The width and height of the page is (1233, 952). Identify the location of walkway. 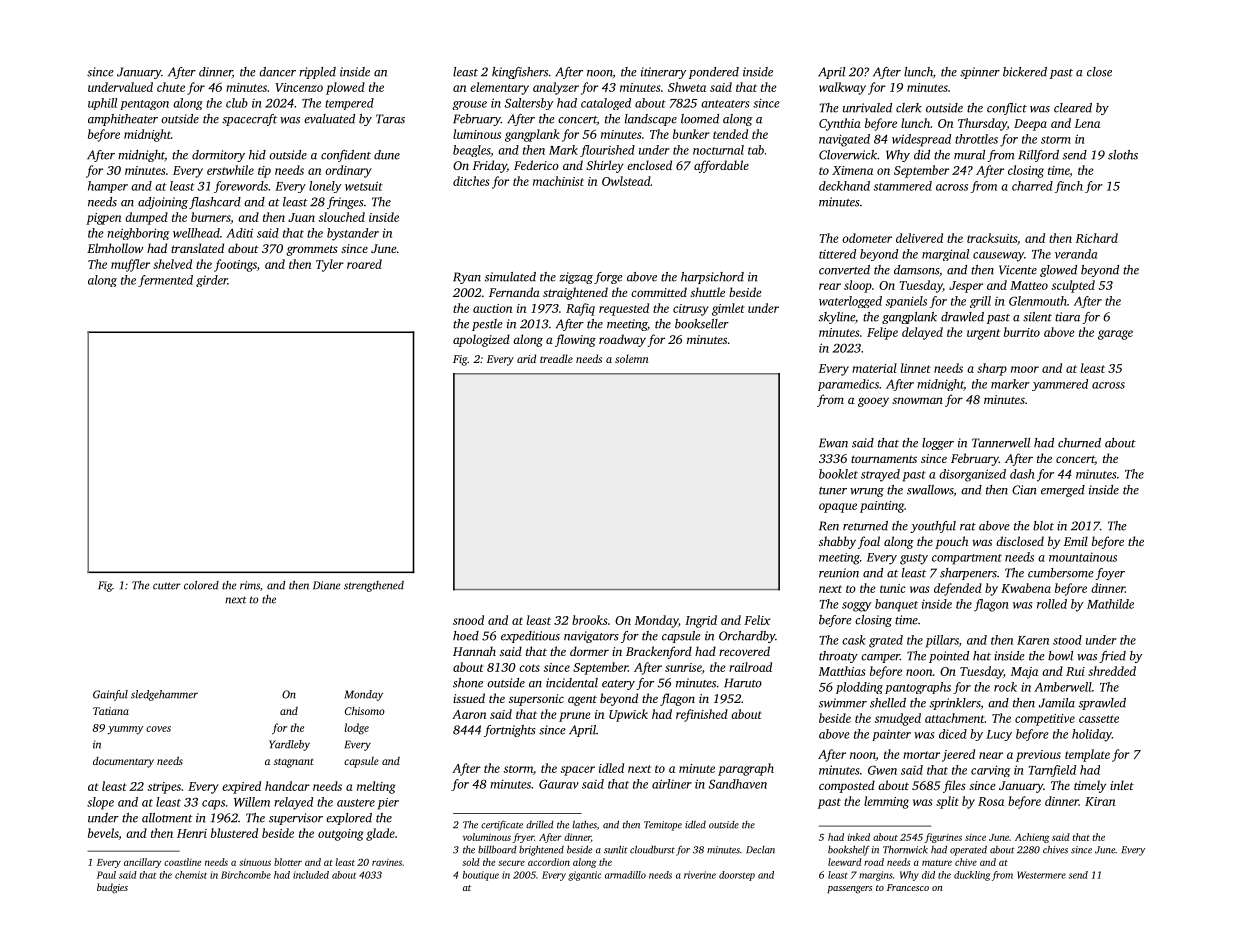
(842, 88).
